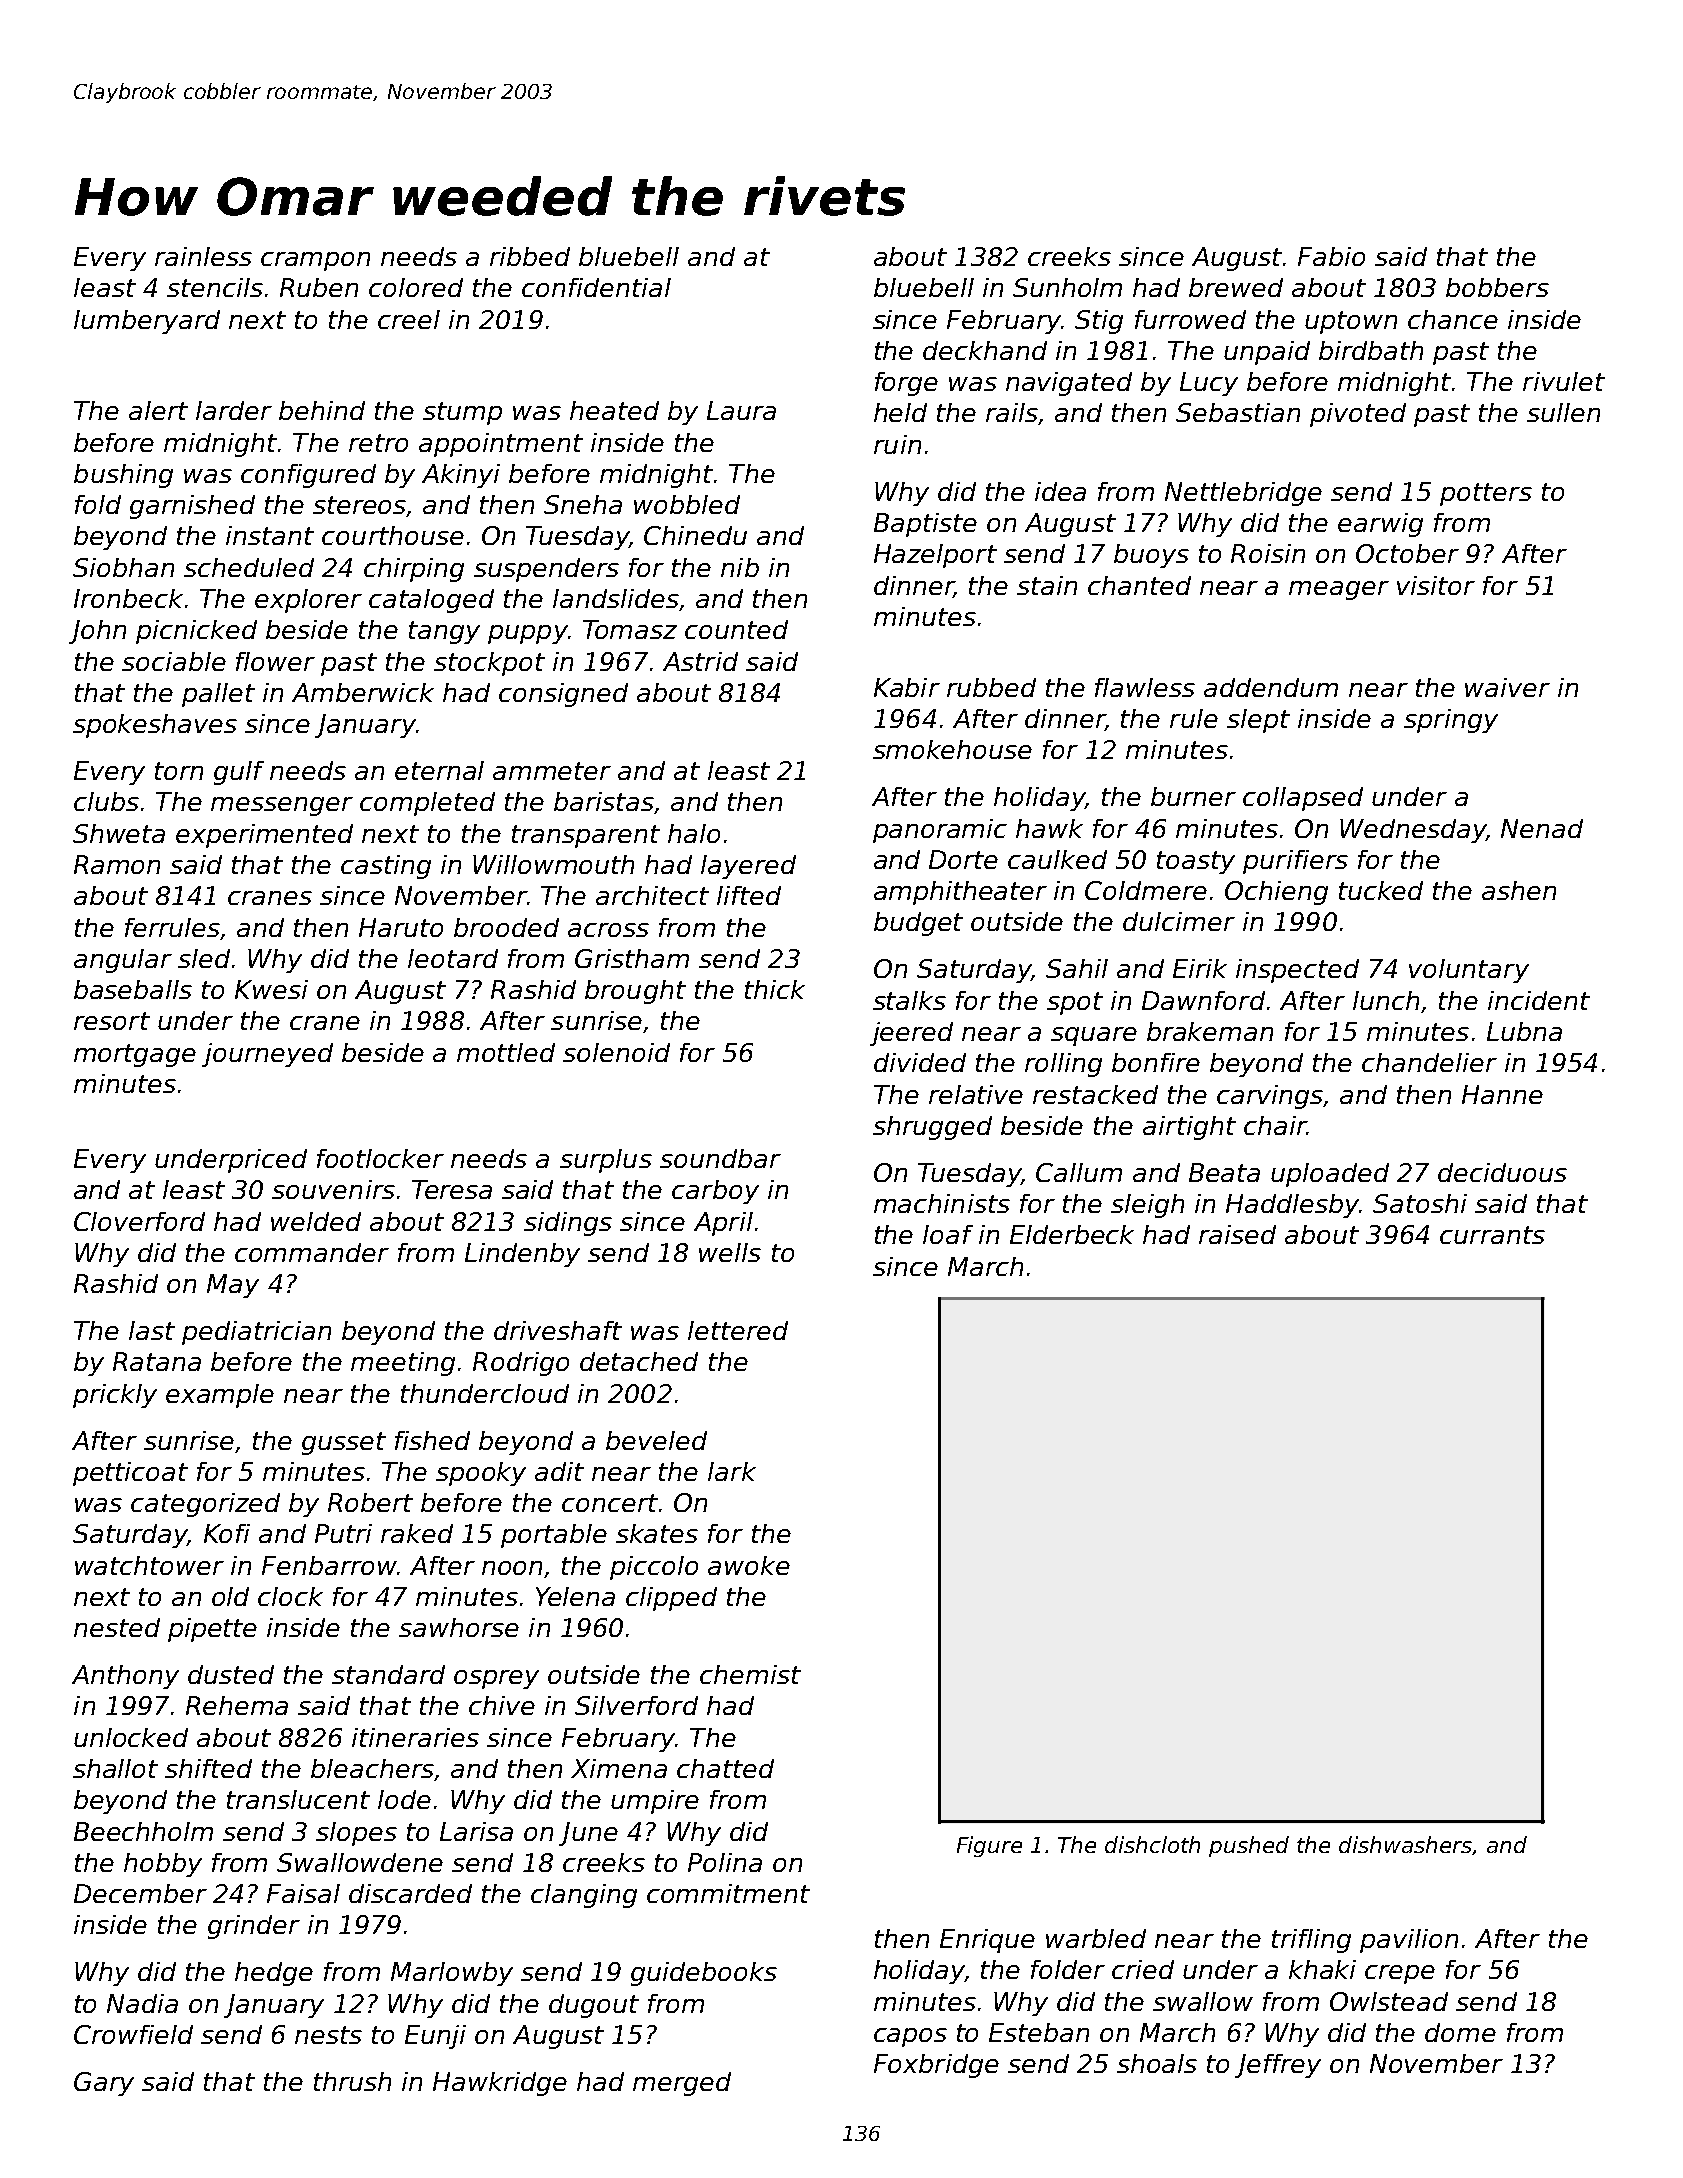 This screenshot has width=1683, height=2178. What do you see at coordinates (1564, 381) in the screenshot?
I see `rivulet` at bounding box center [1564, 381].
